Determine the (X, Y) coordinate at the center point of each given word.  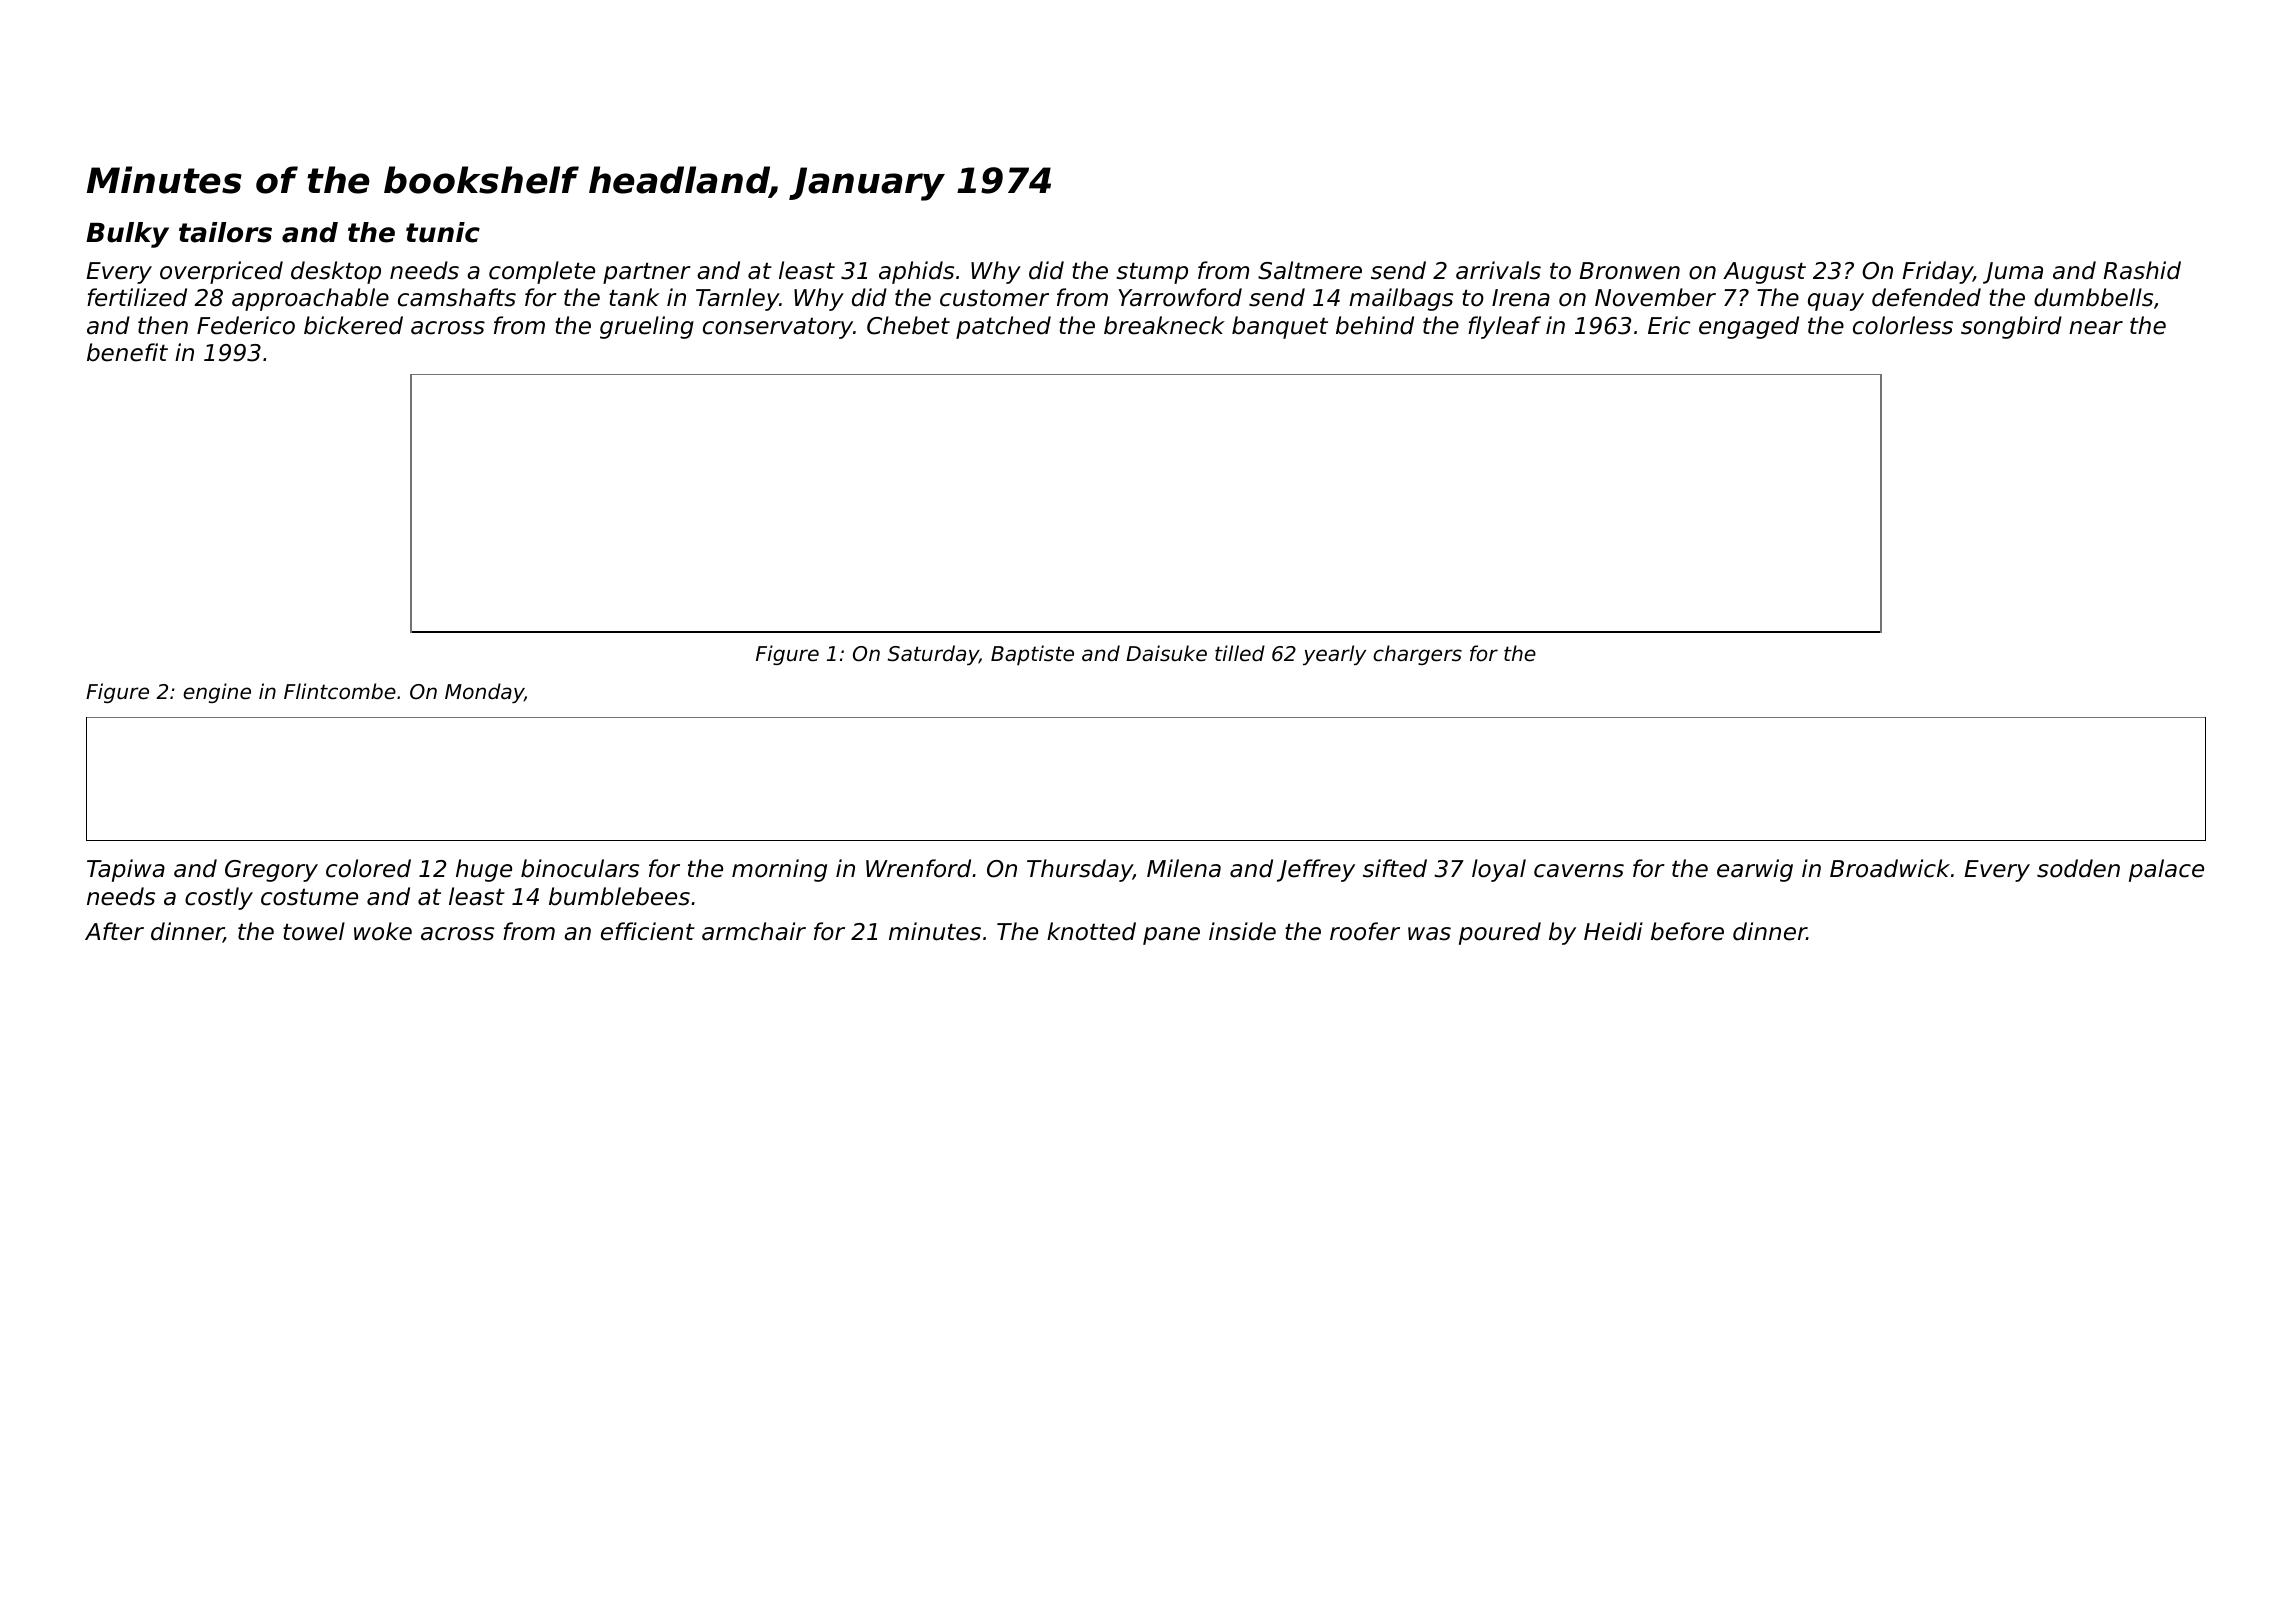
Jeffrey (1316, 870)
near (2096, 328)
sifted (1395, 868)
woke (383, 931)
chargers (1417, 655)
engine (217, 693)
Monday (484, 693)
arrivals (1498, 270)
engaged (1749, 327)
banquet (1280, 327)
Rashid (2142, 270)
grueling (647, 327)
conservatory (778, 328)
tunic (443, 232)
